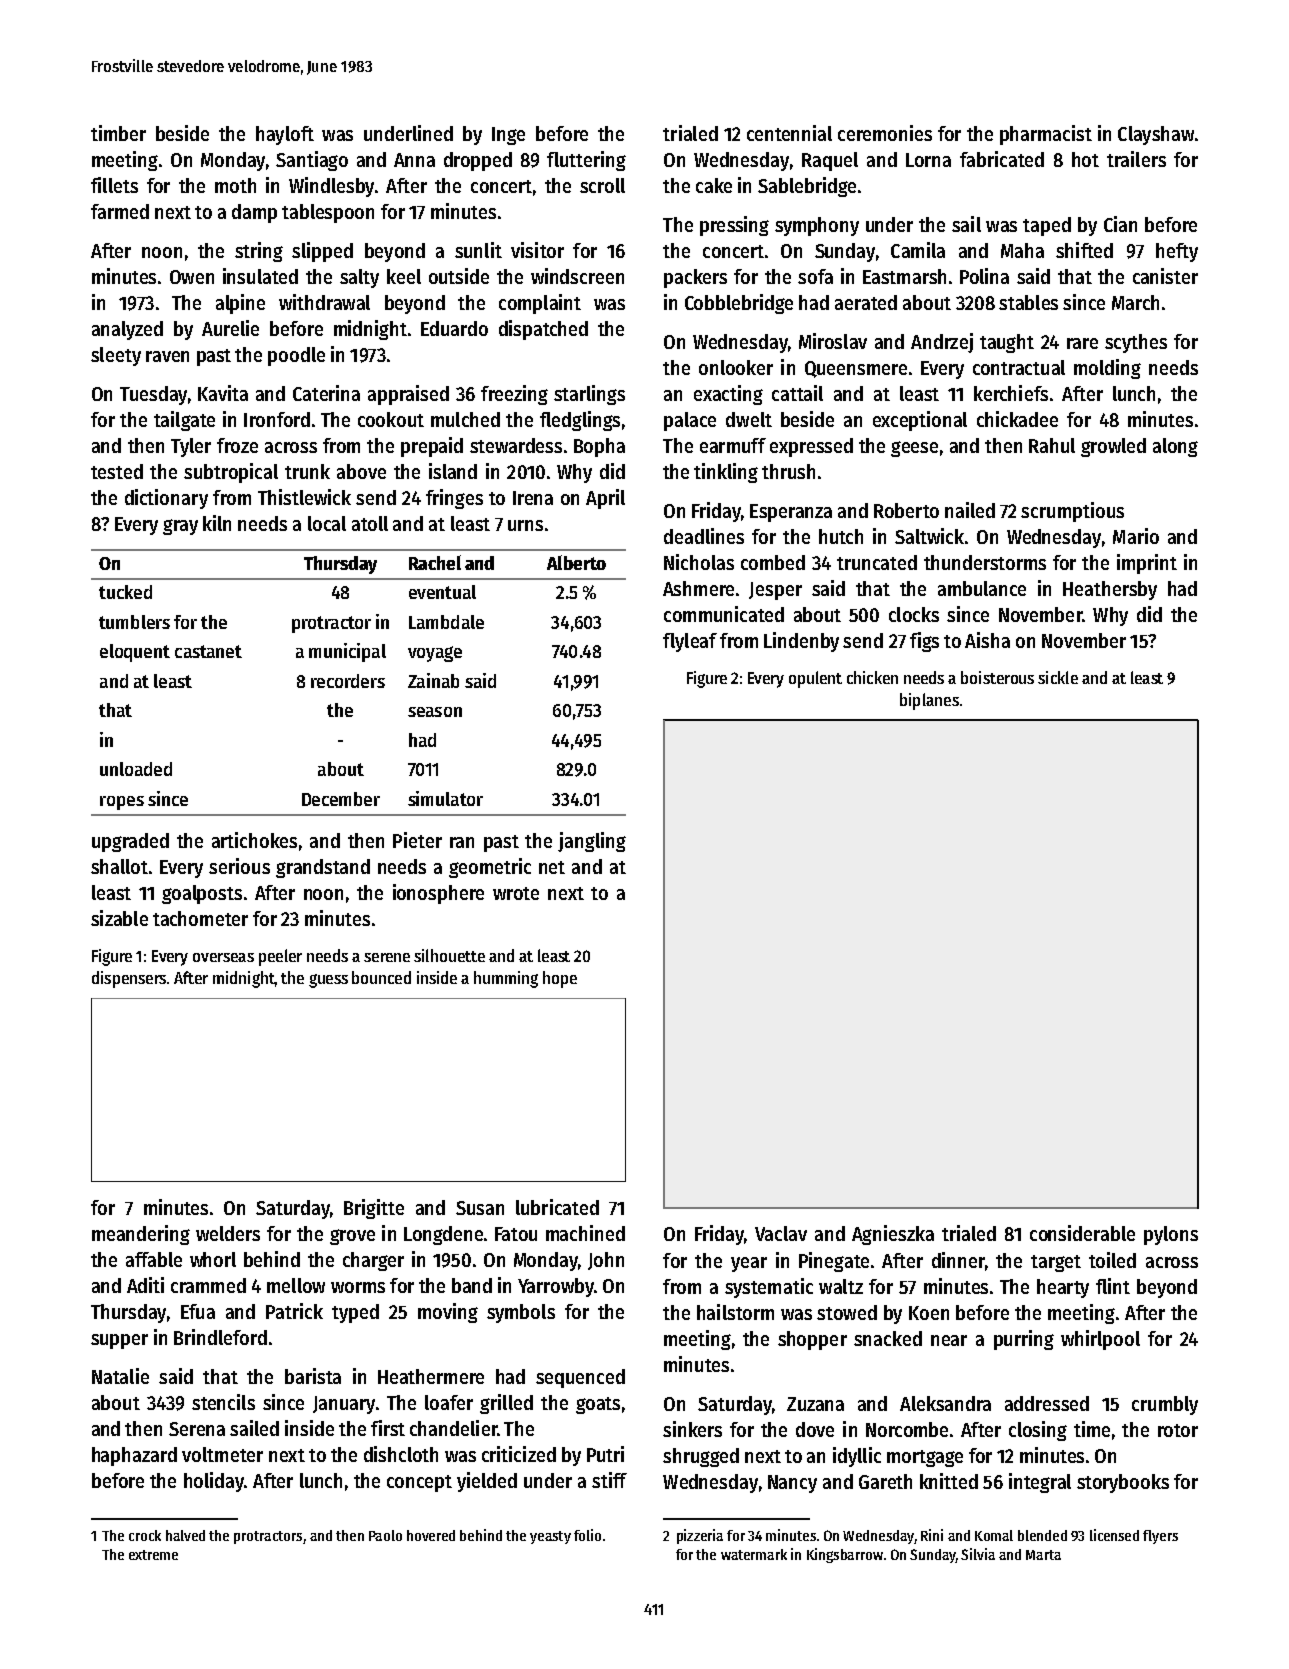 This screenshot has width=1289, height=1669. Describe the element at coordinates (208, 651) in the screenshot. I see `castanet` at that location.
